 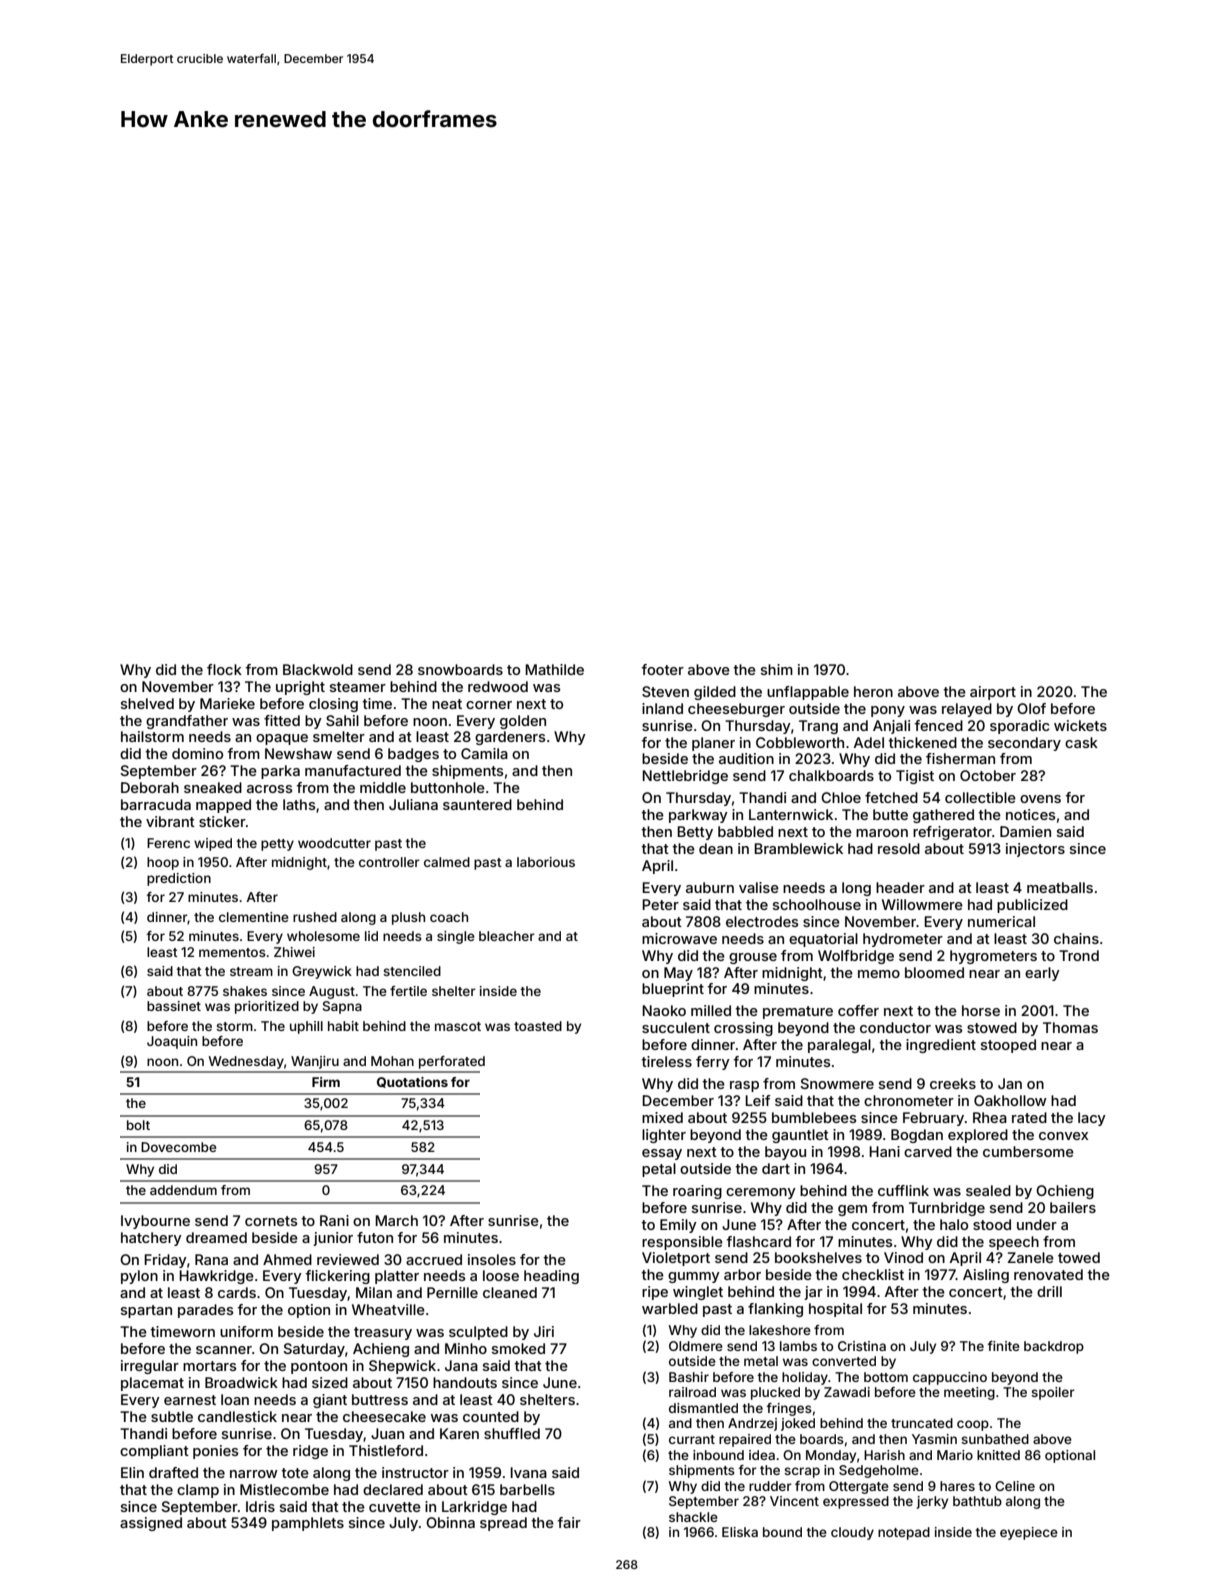 I want to click on fair, so click(x=569, y=1522).
